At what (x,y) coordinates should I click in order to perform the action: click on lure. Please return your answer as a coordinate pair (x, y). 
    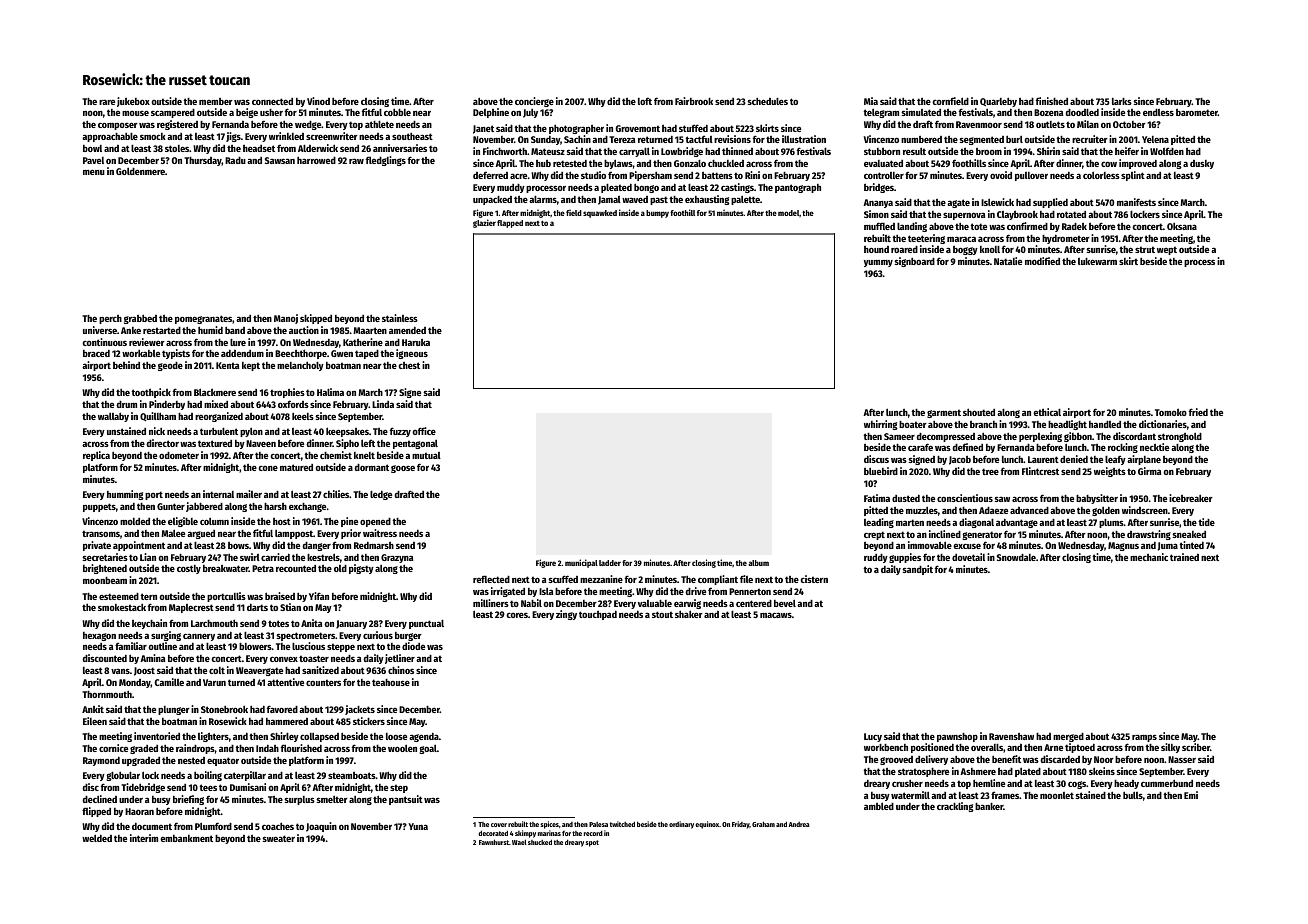
    Looking at the image, I should click on (238, 342).
